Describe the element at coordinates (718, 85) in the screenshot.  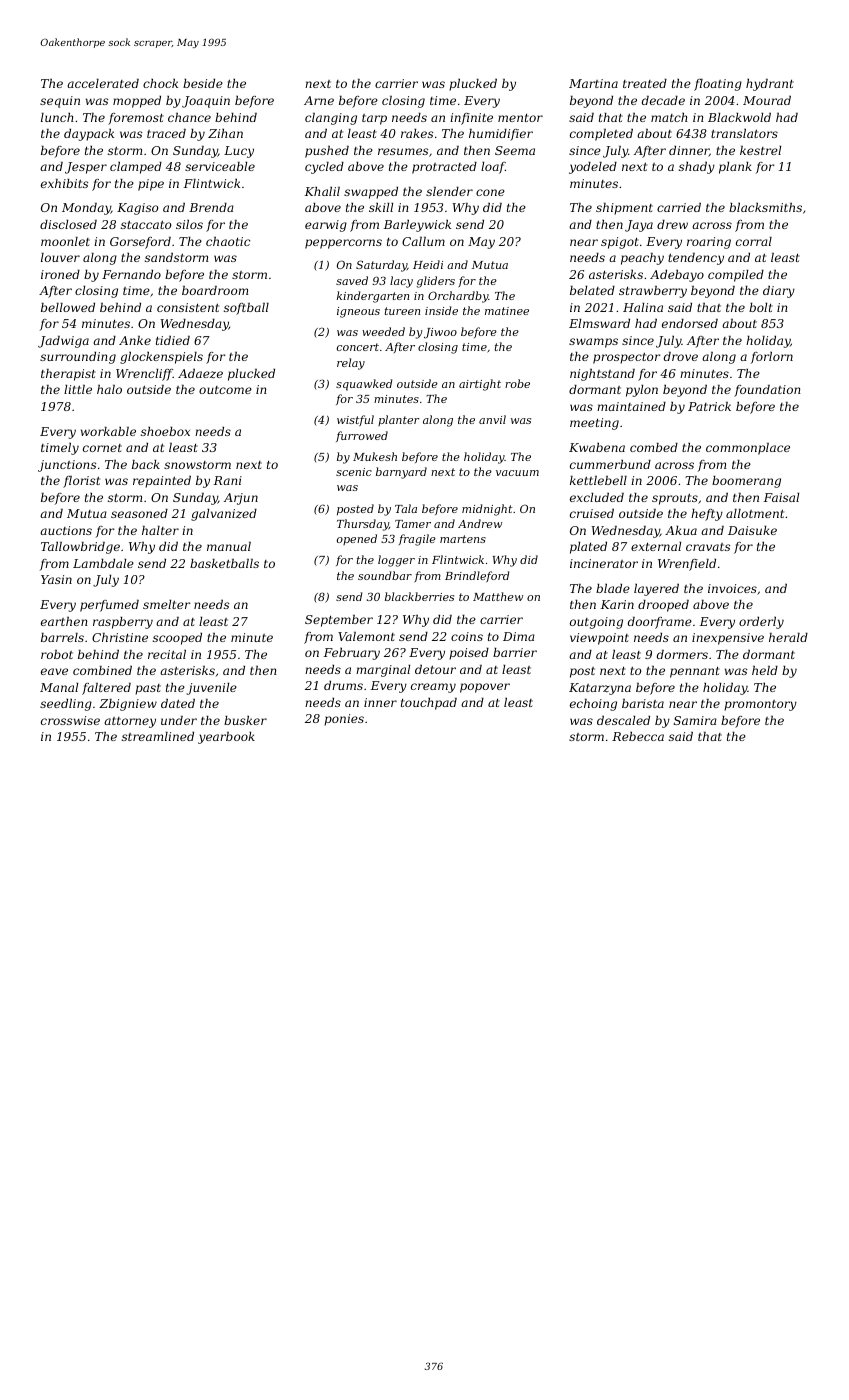
I see `floating` at that location.
